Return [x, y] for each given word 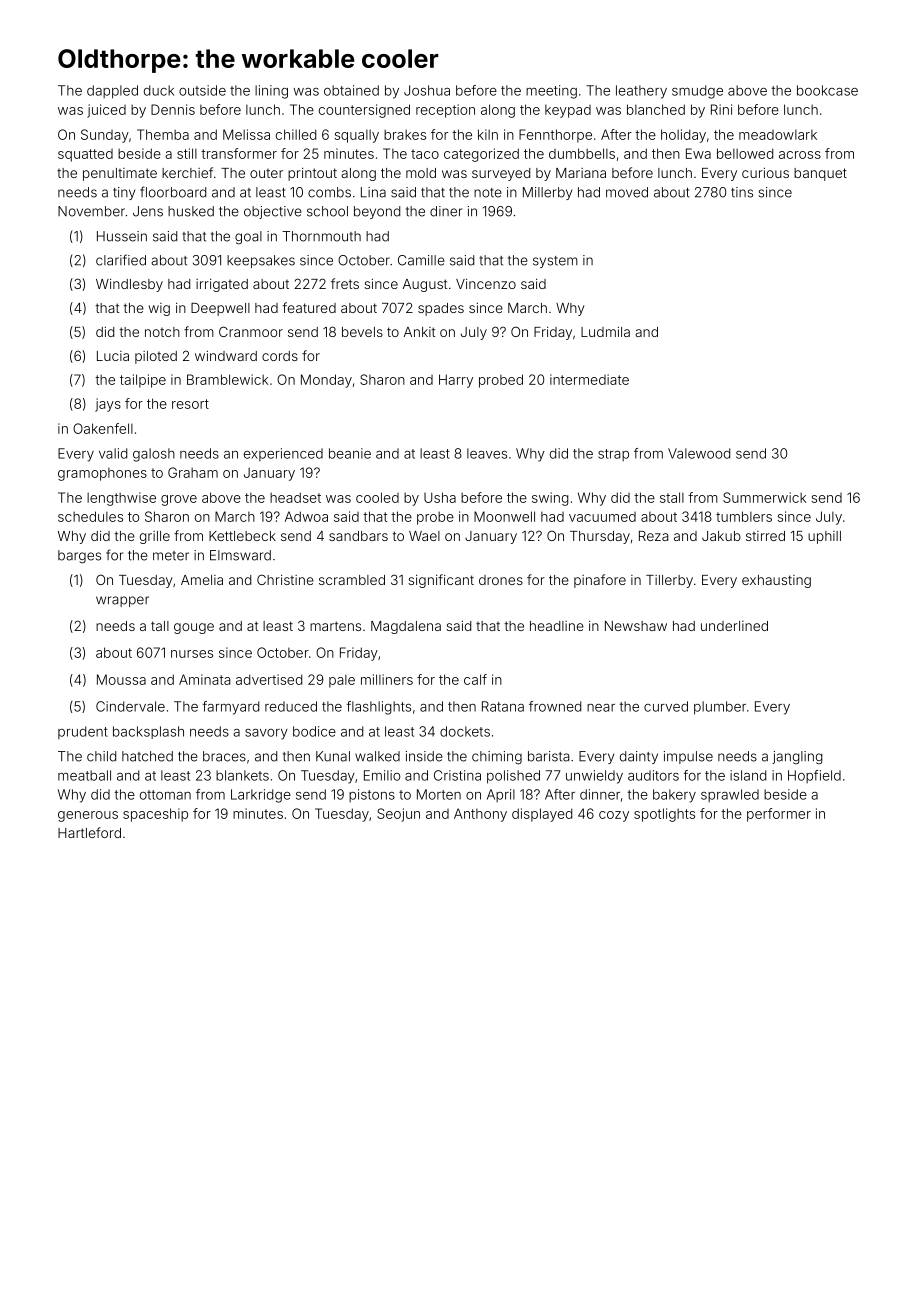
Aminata [205, 679]
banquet [820, 174]
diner [446, 211]
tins [742, 192]
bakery [674, 796]
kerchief [187, 172]
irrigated [222, 285]
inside [424, 756]
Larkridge [261, 796]
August [425, 285]
